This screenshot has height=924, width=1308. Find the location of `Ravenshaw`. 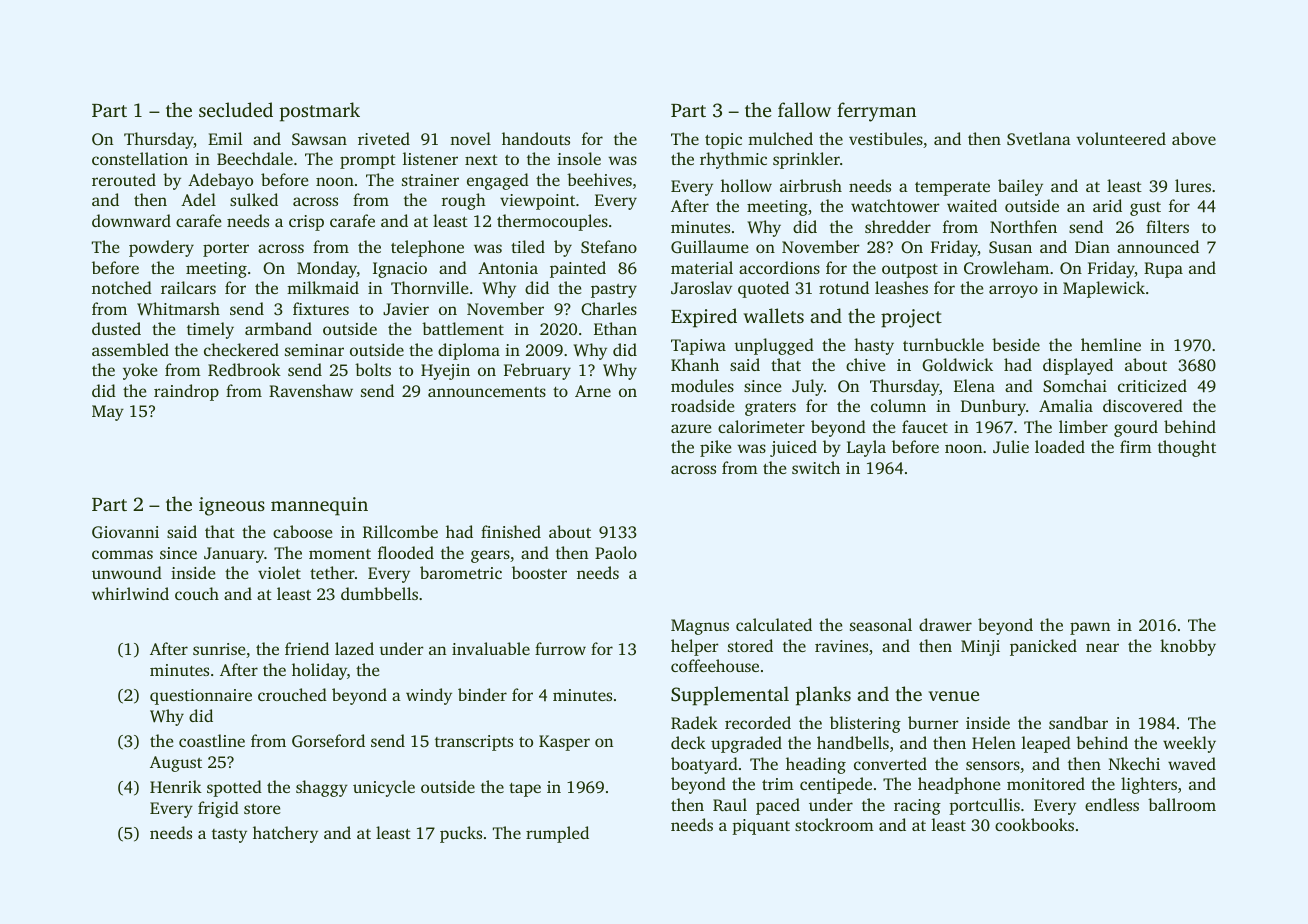

Ravenshaw is located at coordinates (311, 390).
